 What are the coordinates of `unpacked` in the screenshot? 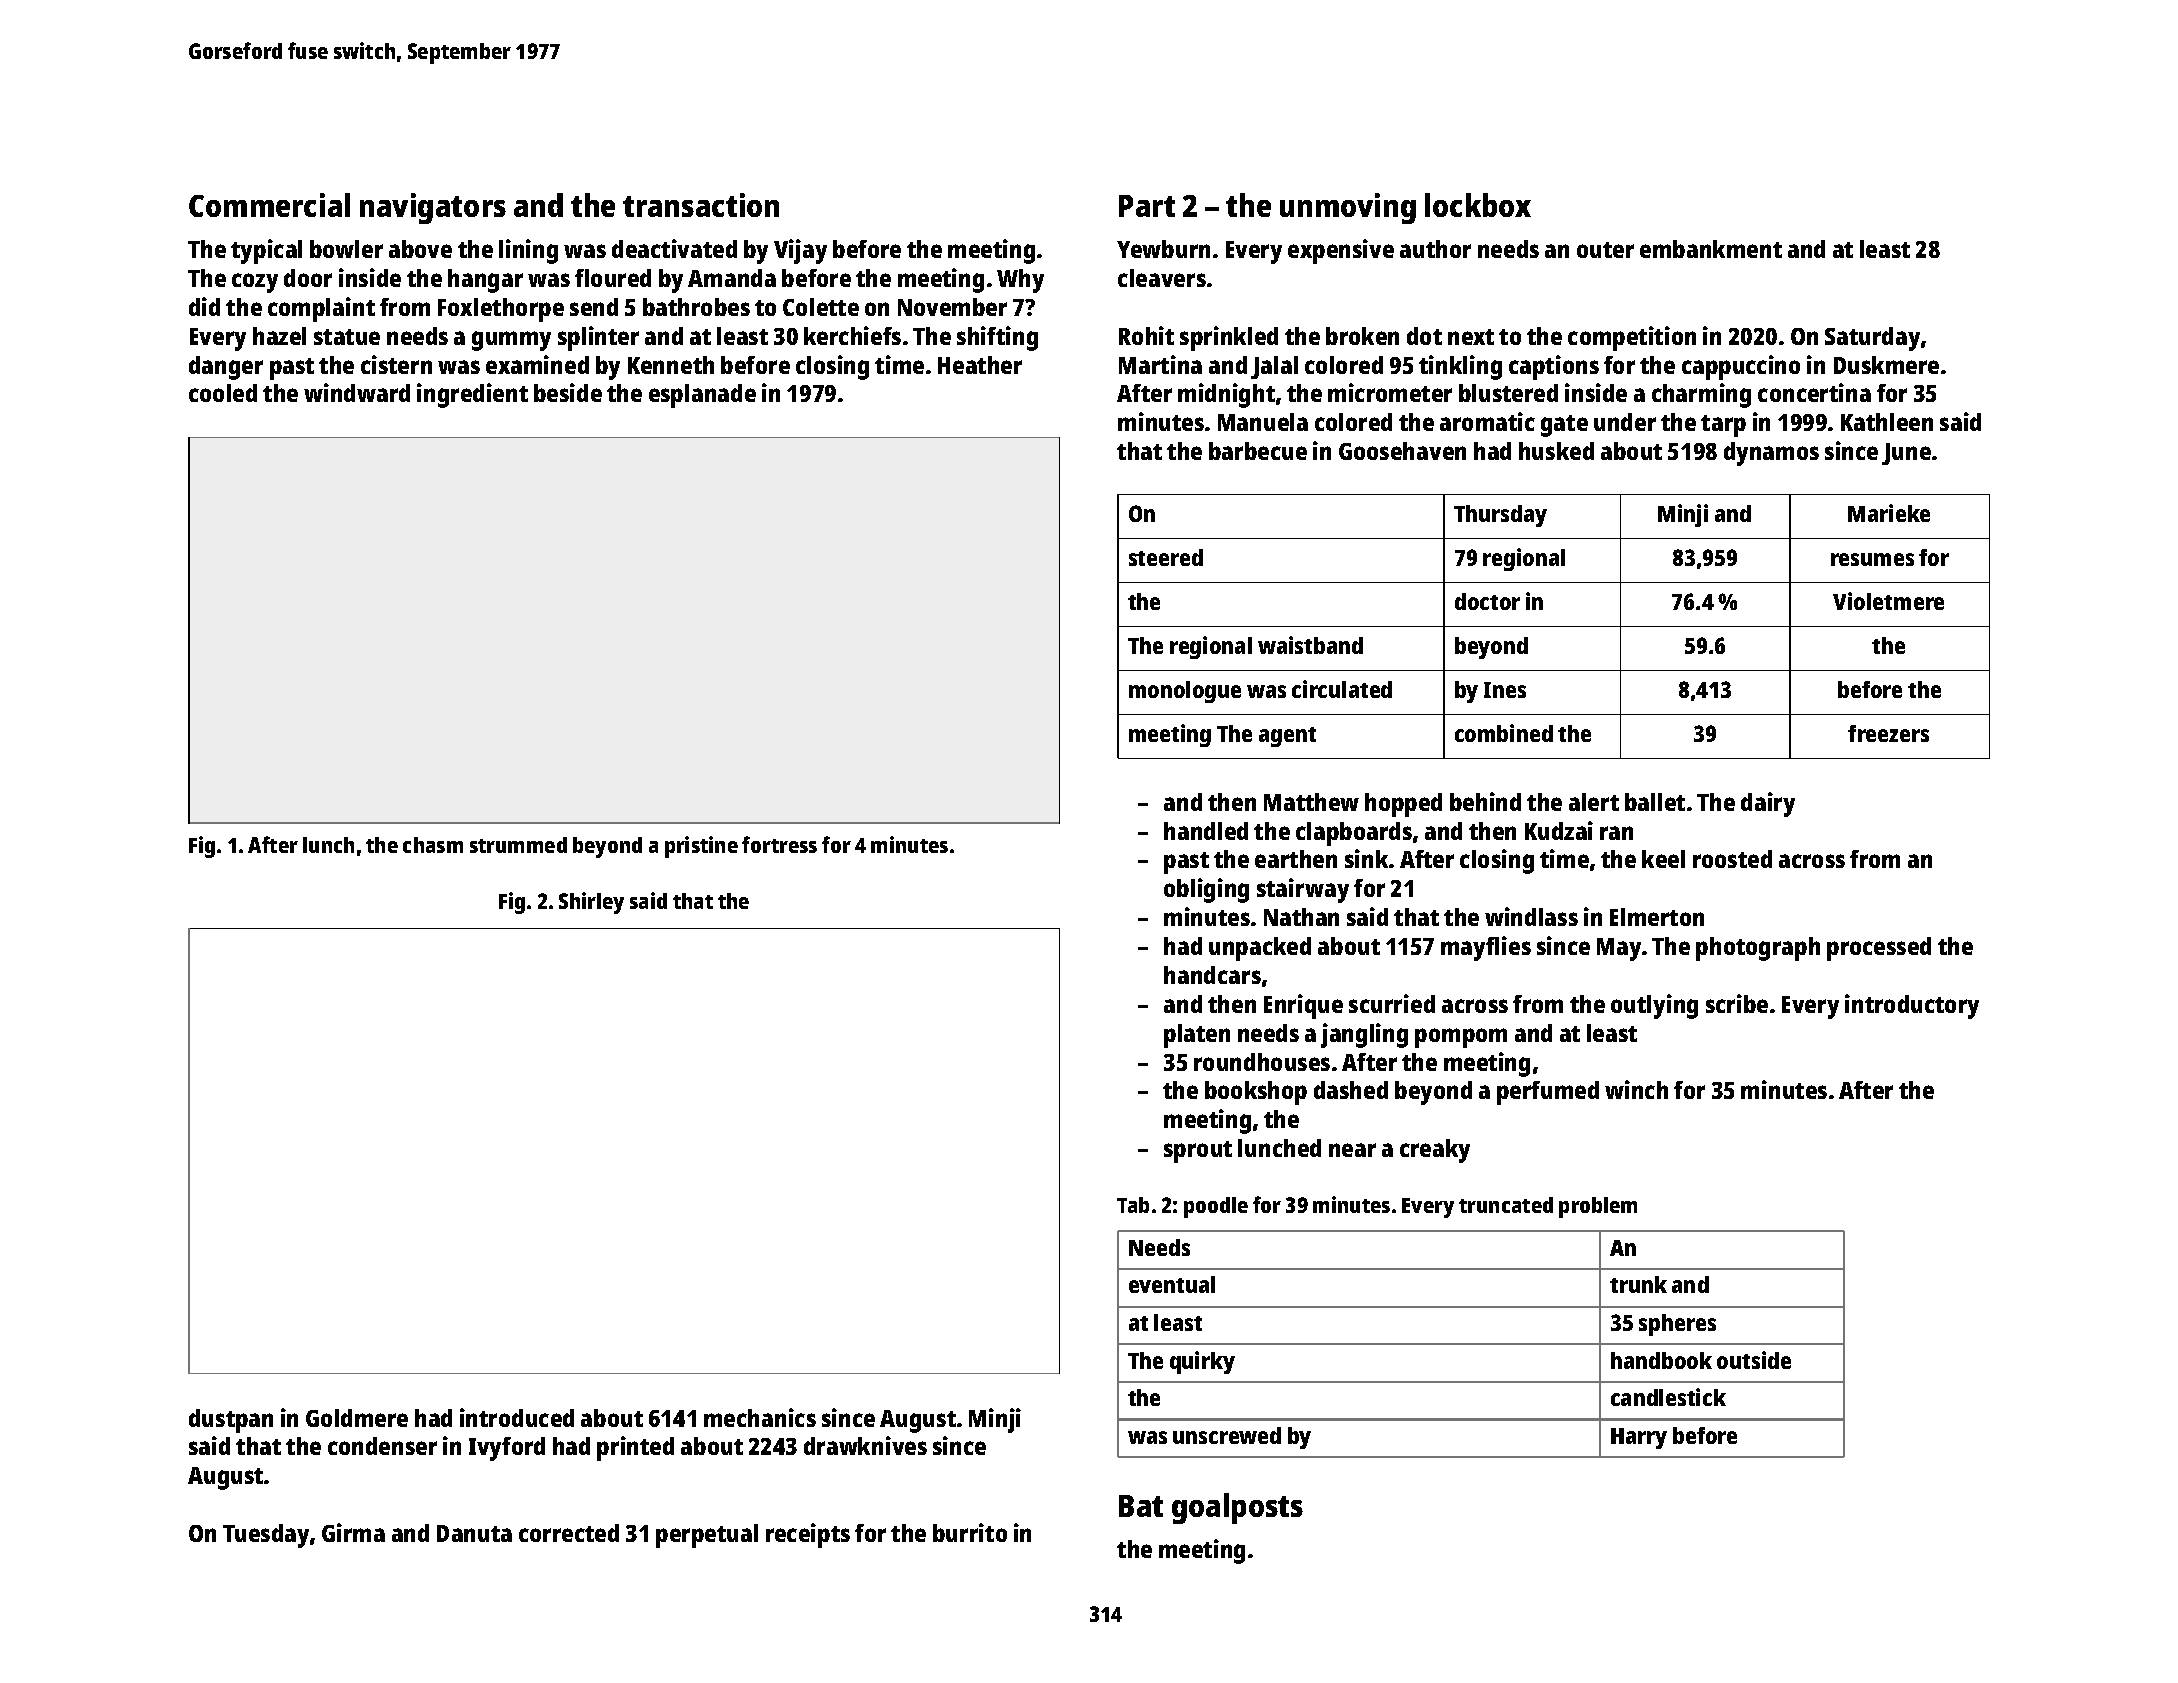 It's located at (1260, 949).
